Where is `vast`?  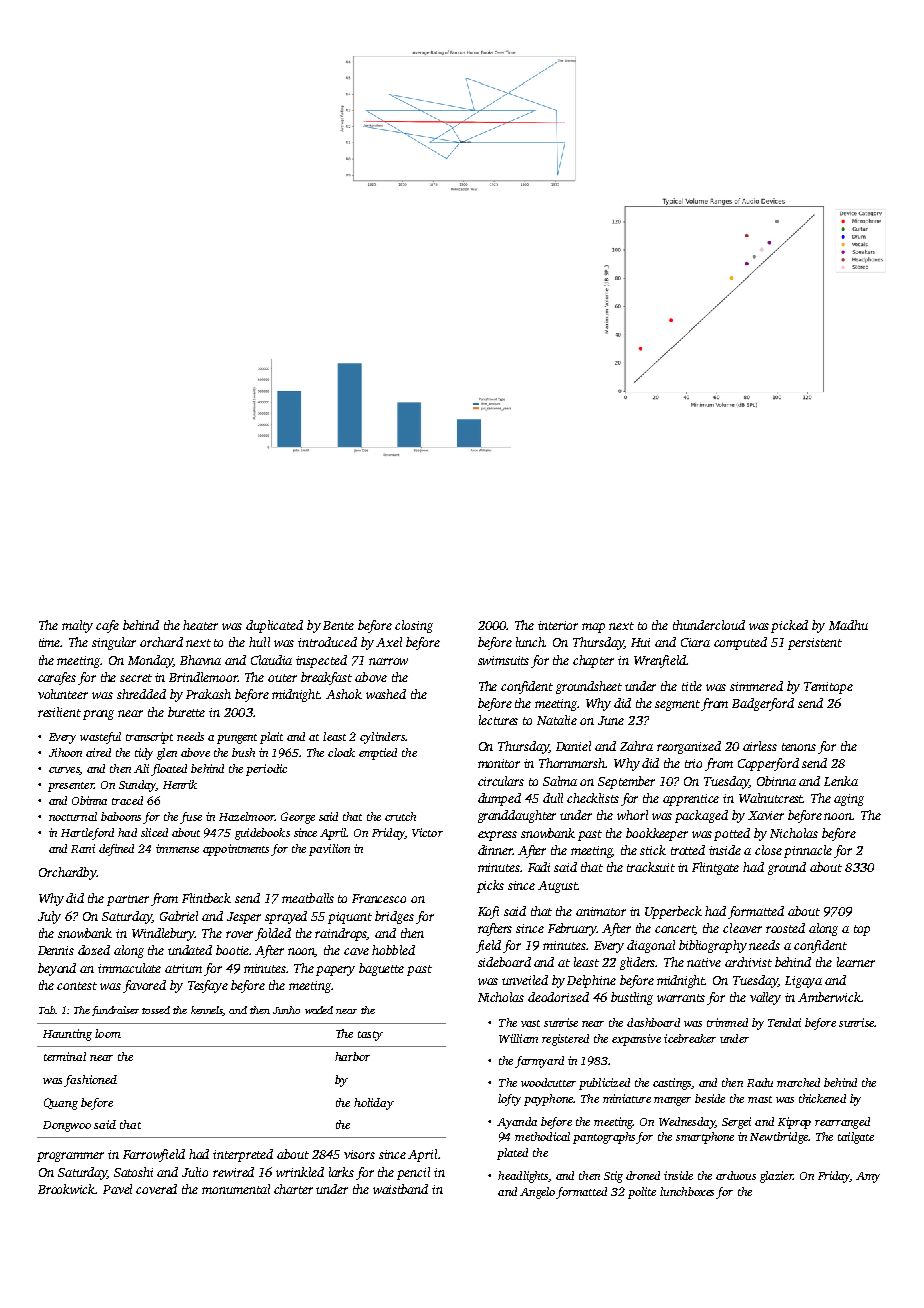
vast is located at coordinates (530, 1023).
